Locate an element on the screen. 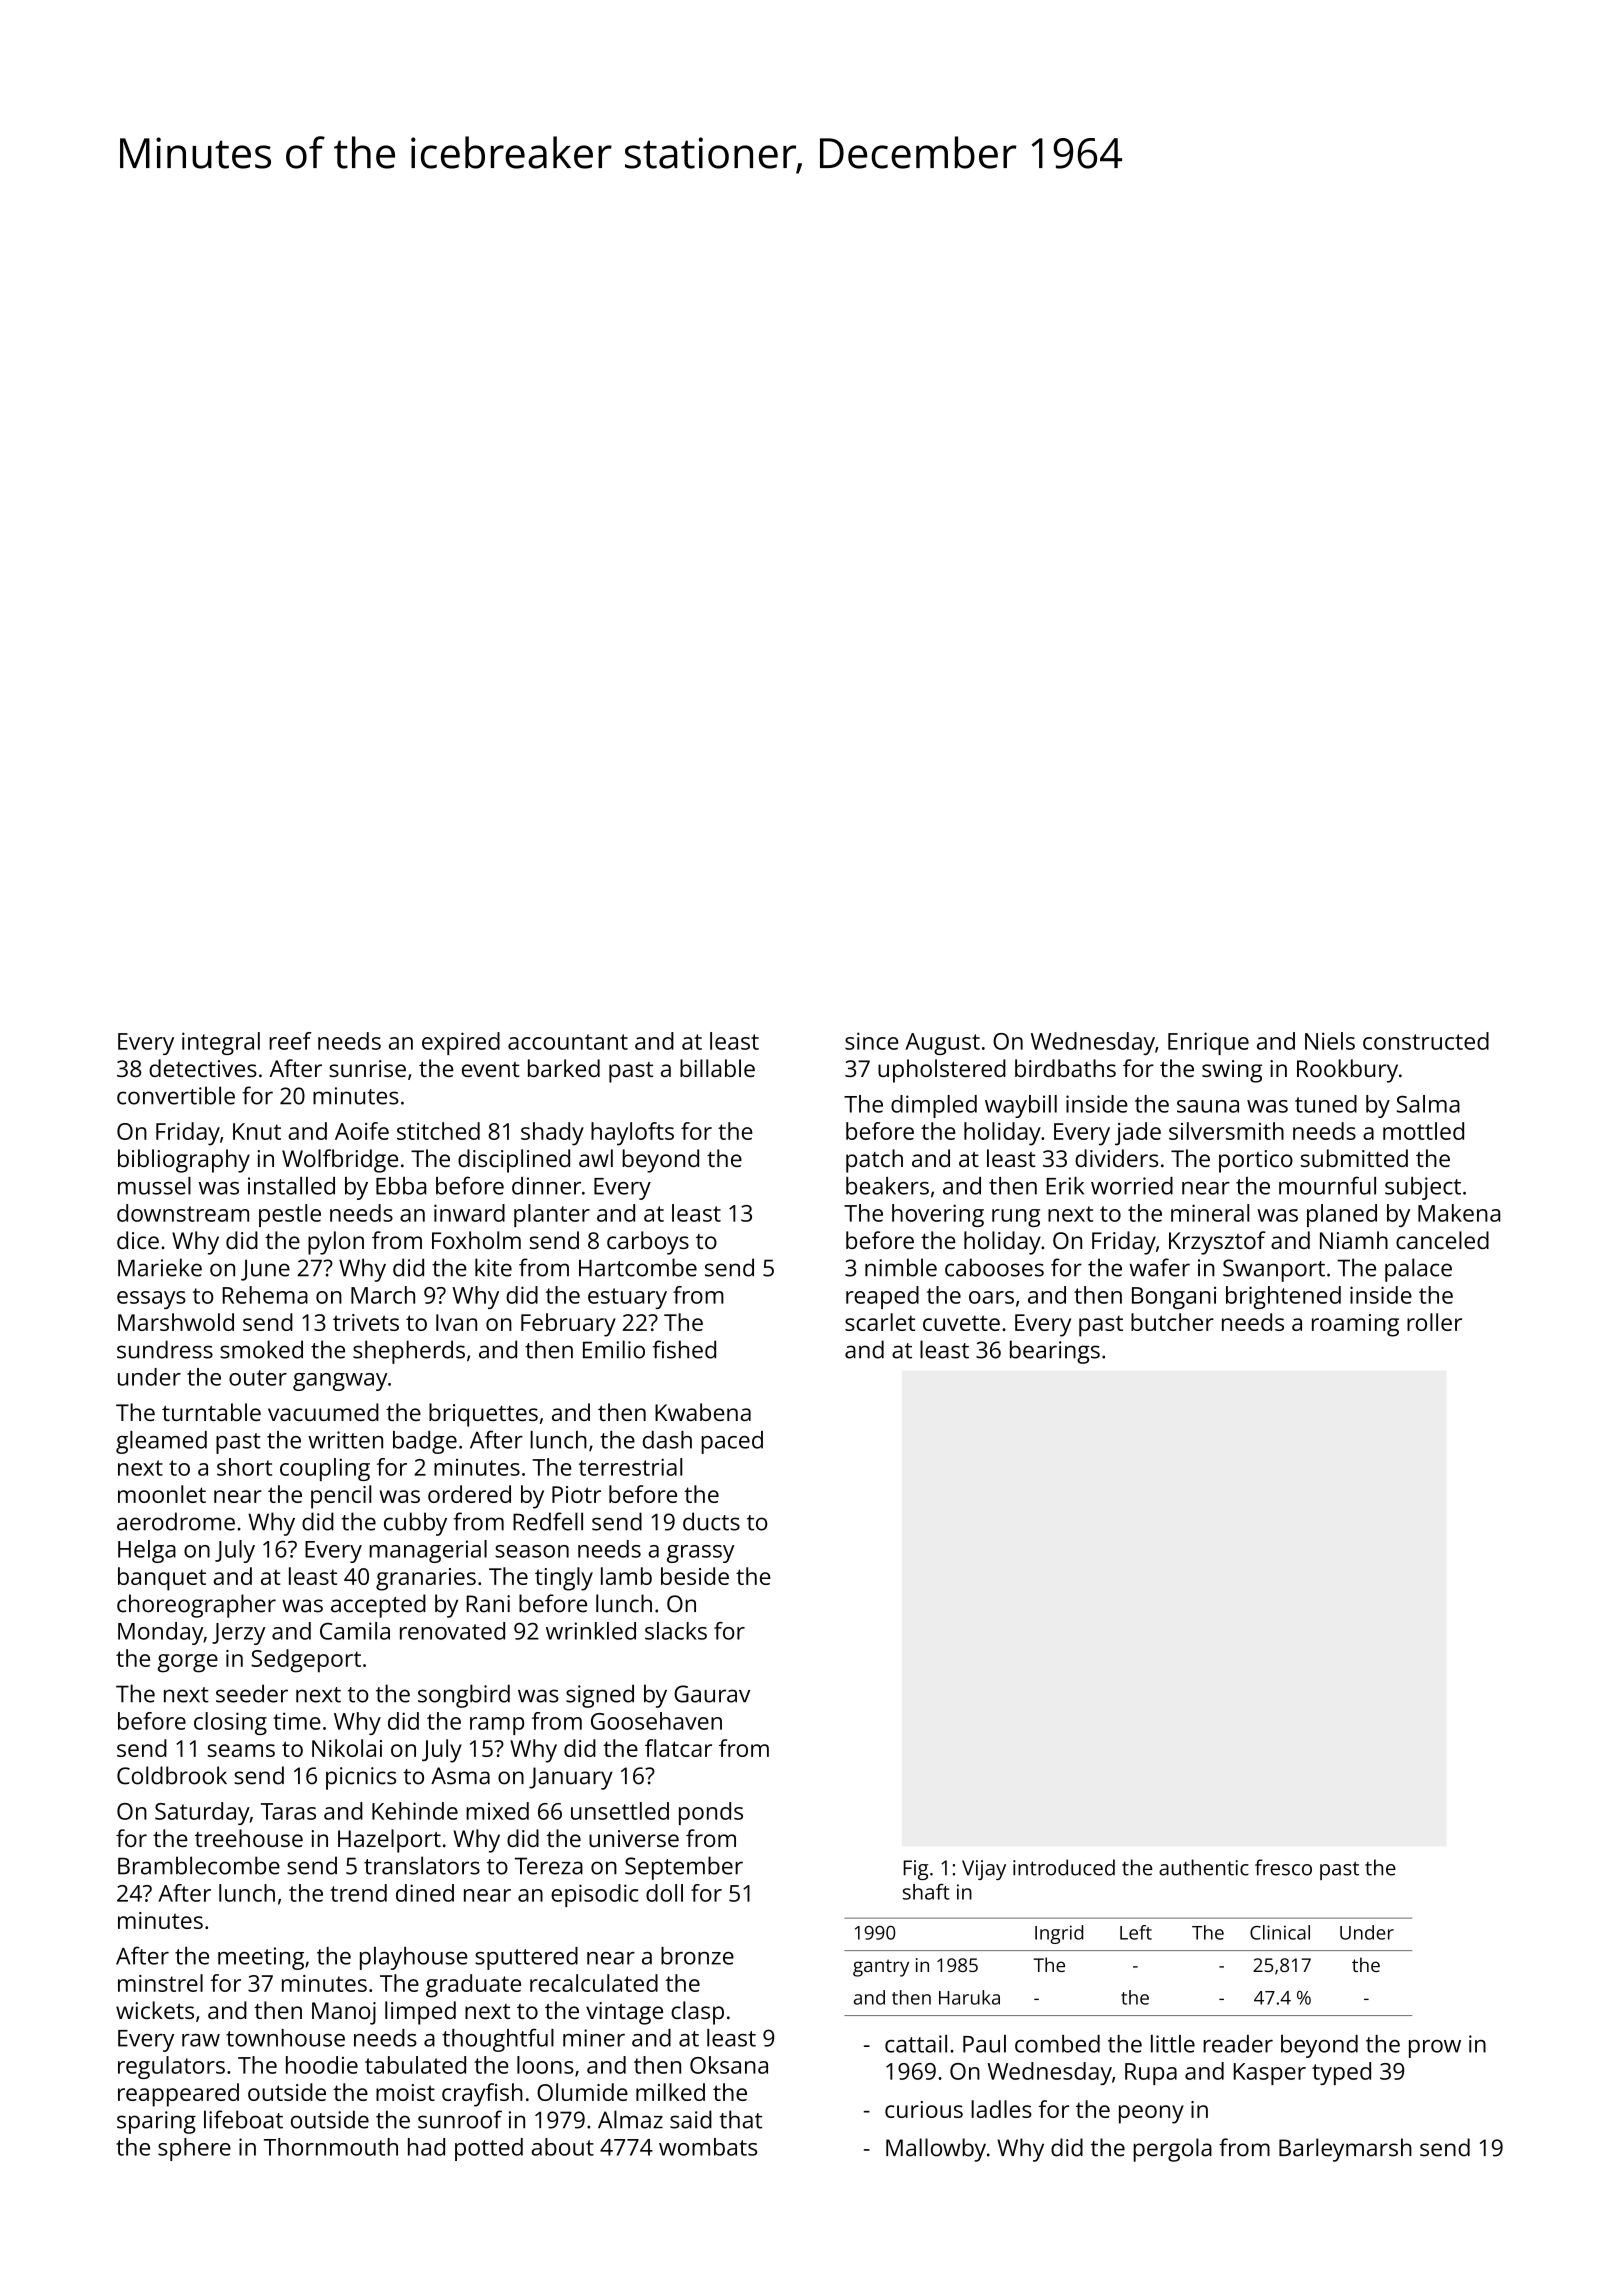 The width and height of the screenshot is (1620, 2292). grassy is located at coordinates (701, 1554).
